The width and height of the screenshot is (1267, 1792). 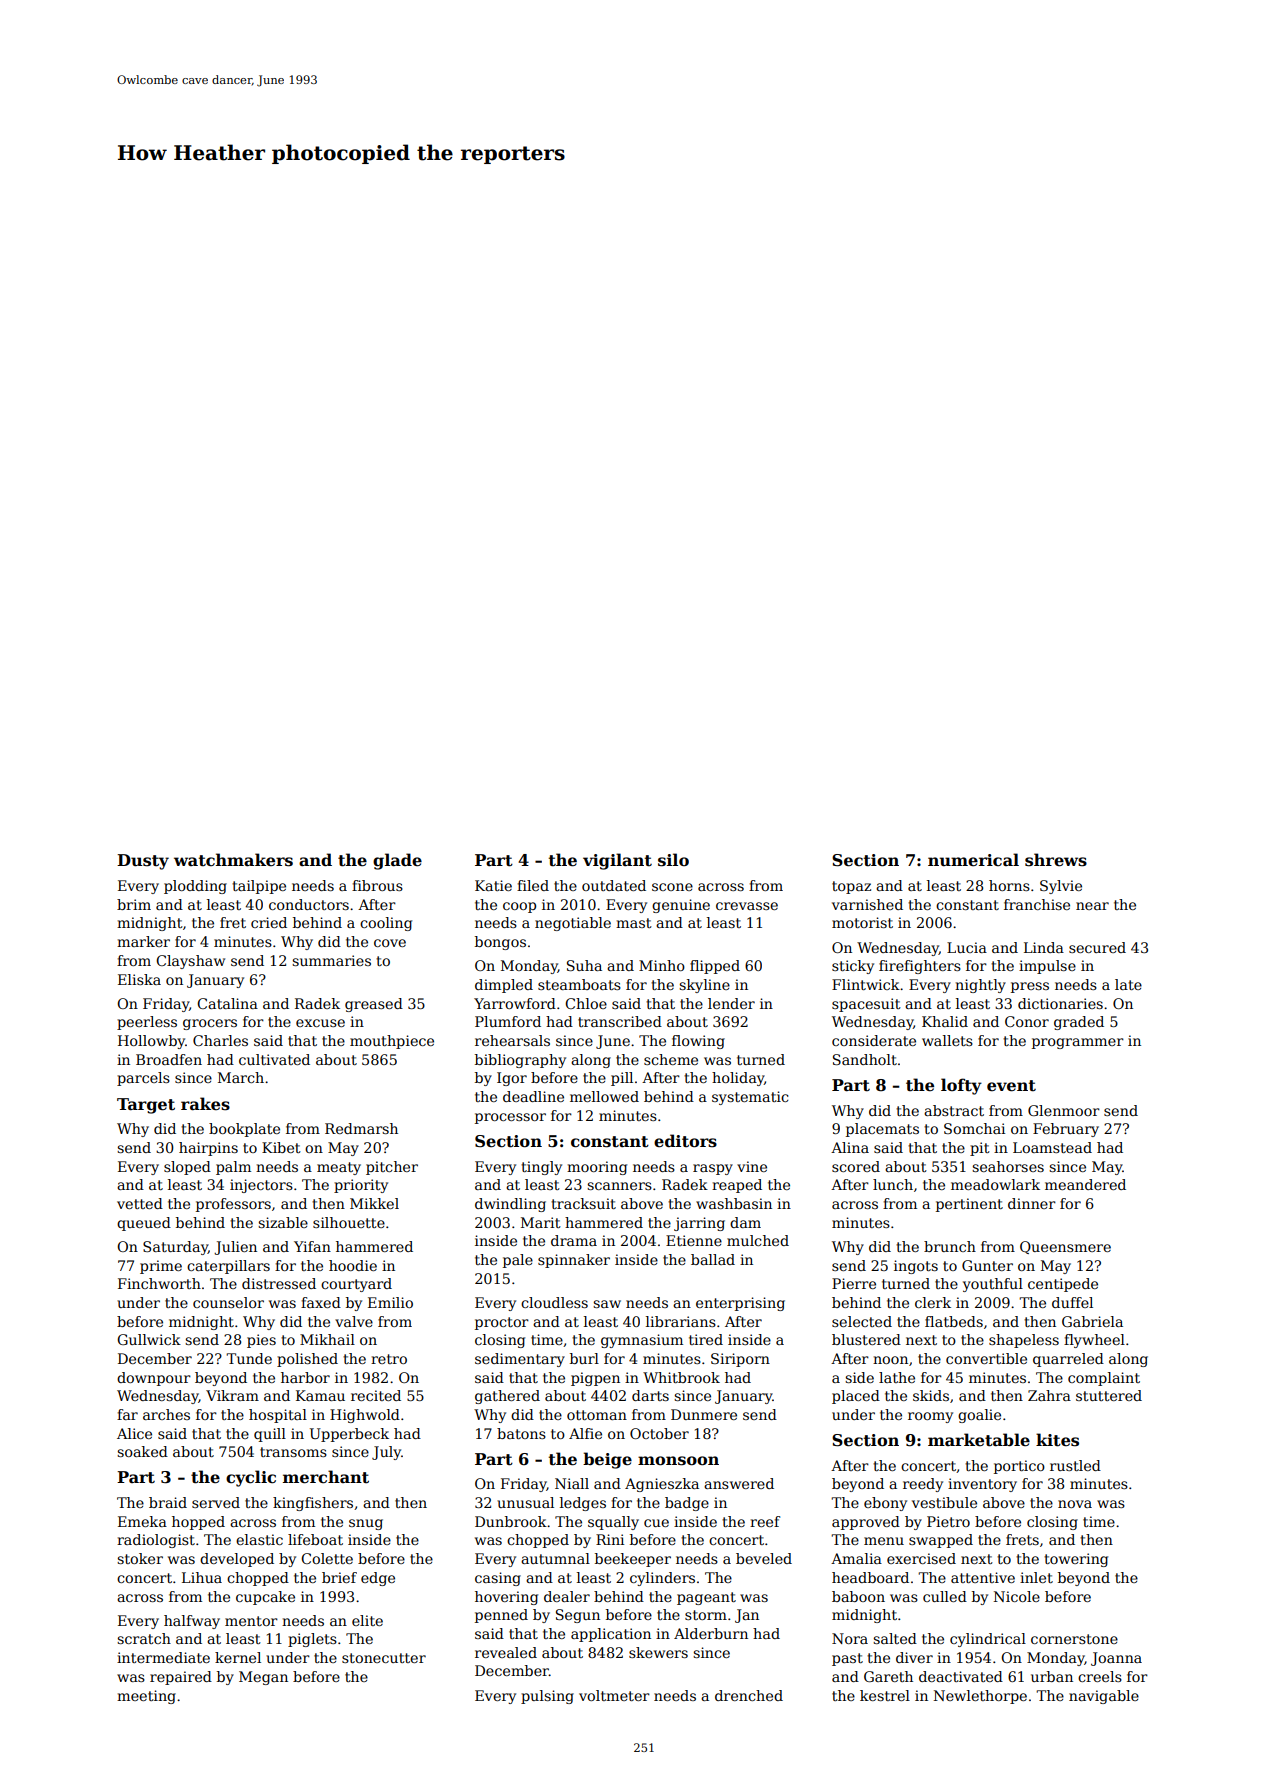 I want to click on numerical, so click(x=973, y=860).
